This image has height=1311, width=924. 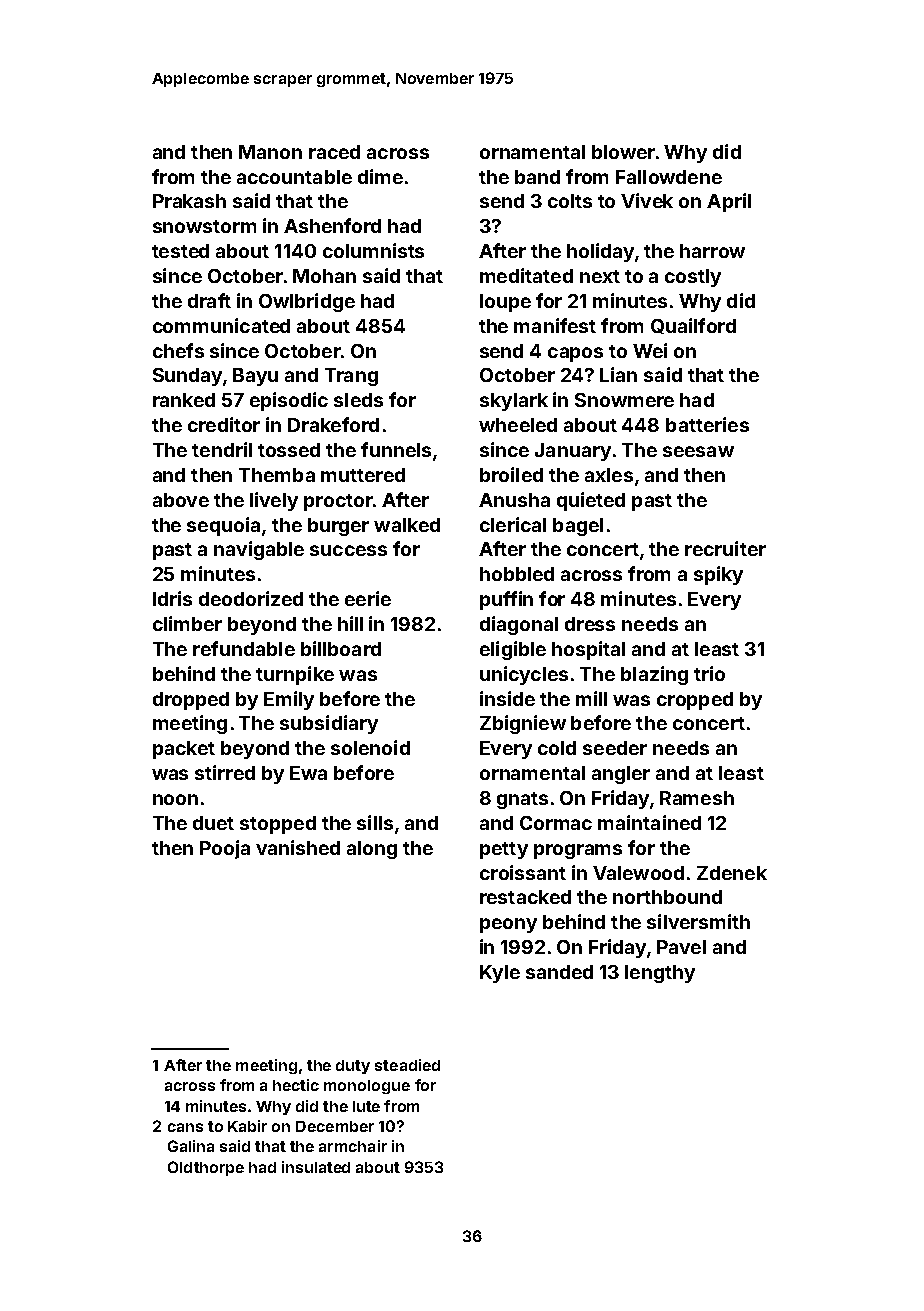 What do you see at coordinates (504, 850) in the image?
I see `petty` at bounding box center [504, 850].
